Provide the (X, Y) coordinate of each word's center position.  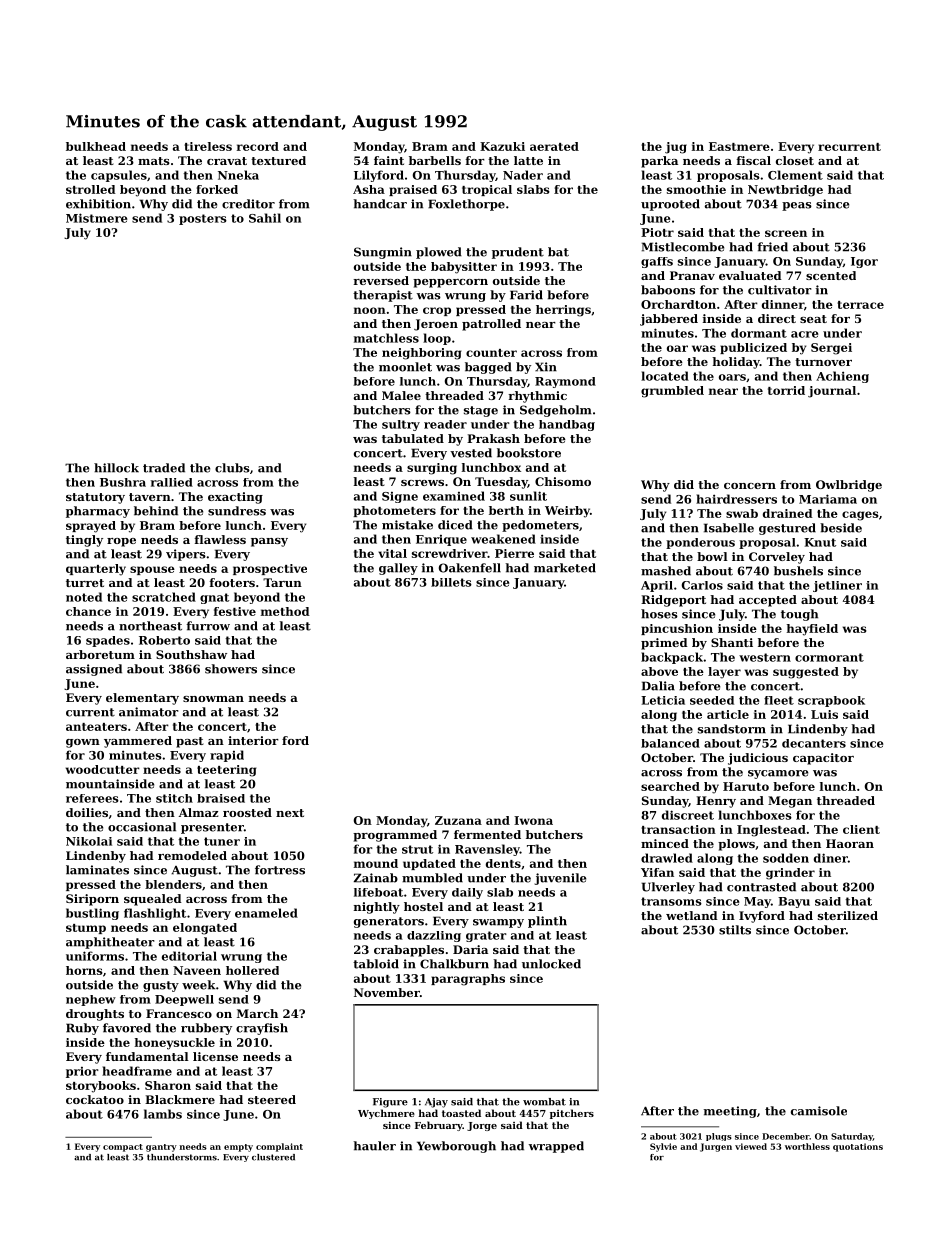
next (290, 813)
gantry (161, 1148)
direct (777, 318)
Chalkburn (454, 964)
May (757, 902)
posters (203, 219)
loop (437, 339)
